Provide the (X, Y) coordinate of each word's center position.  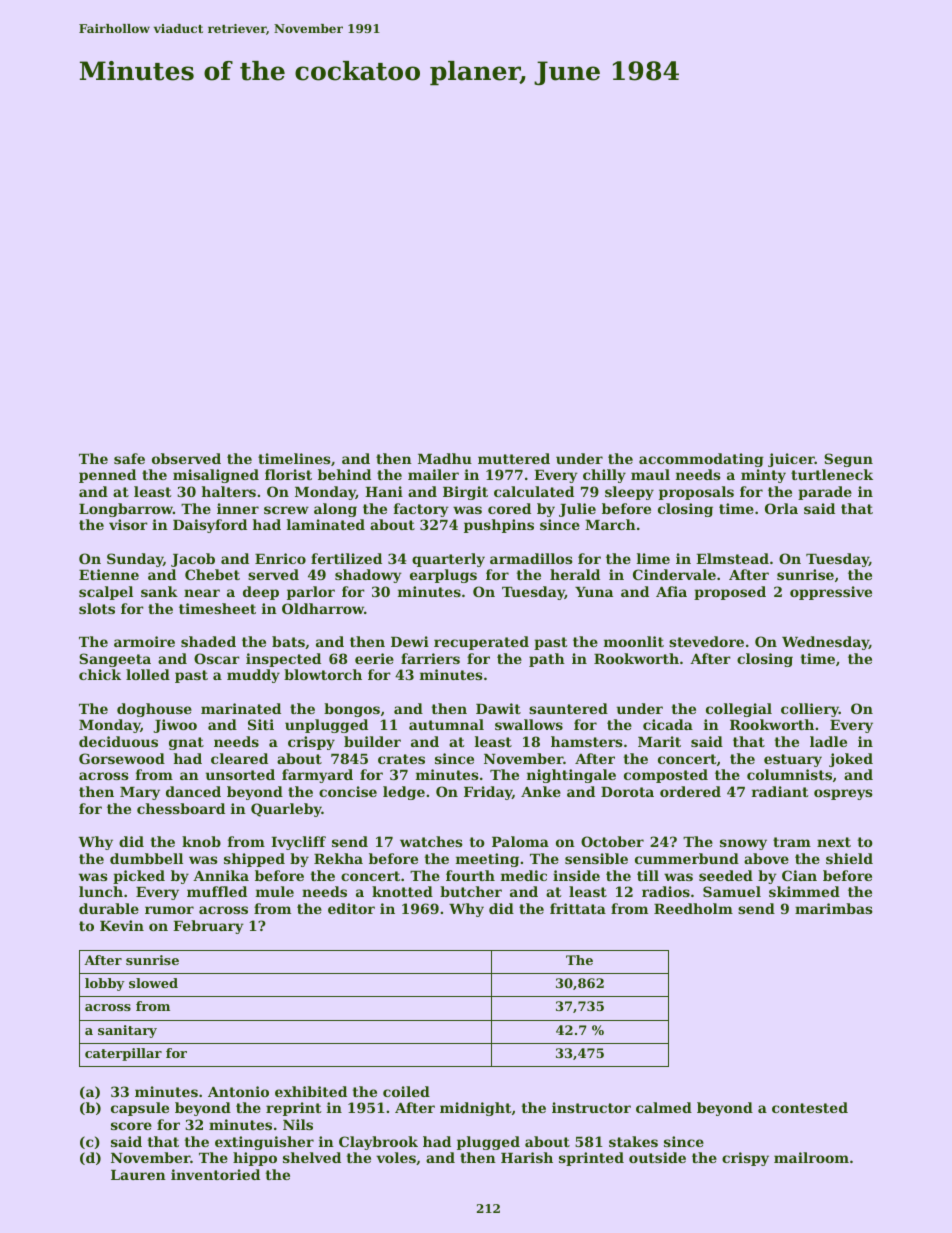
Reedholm (693, 908)
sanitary (127, 1031)
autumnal (446, 724)
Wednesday (825, 643)
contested (810, 1107)
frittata (578, 908)
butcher (471, 891)
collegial (739, 710)
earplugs (443, 576)
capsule (140, 1109)
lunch (101, 891)
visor (128, 524)
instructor (591, 1107)
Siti (261, 724)
